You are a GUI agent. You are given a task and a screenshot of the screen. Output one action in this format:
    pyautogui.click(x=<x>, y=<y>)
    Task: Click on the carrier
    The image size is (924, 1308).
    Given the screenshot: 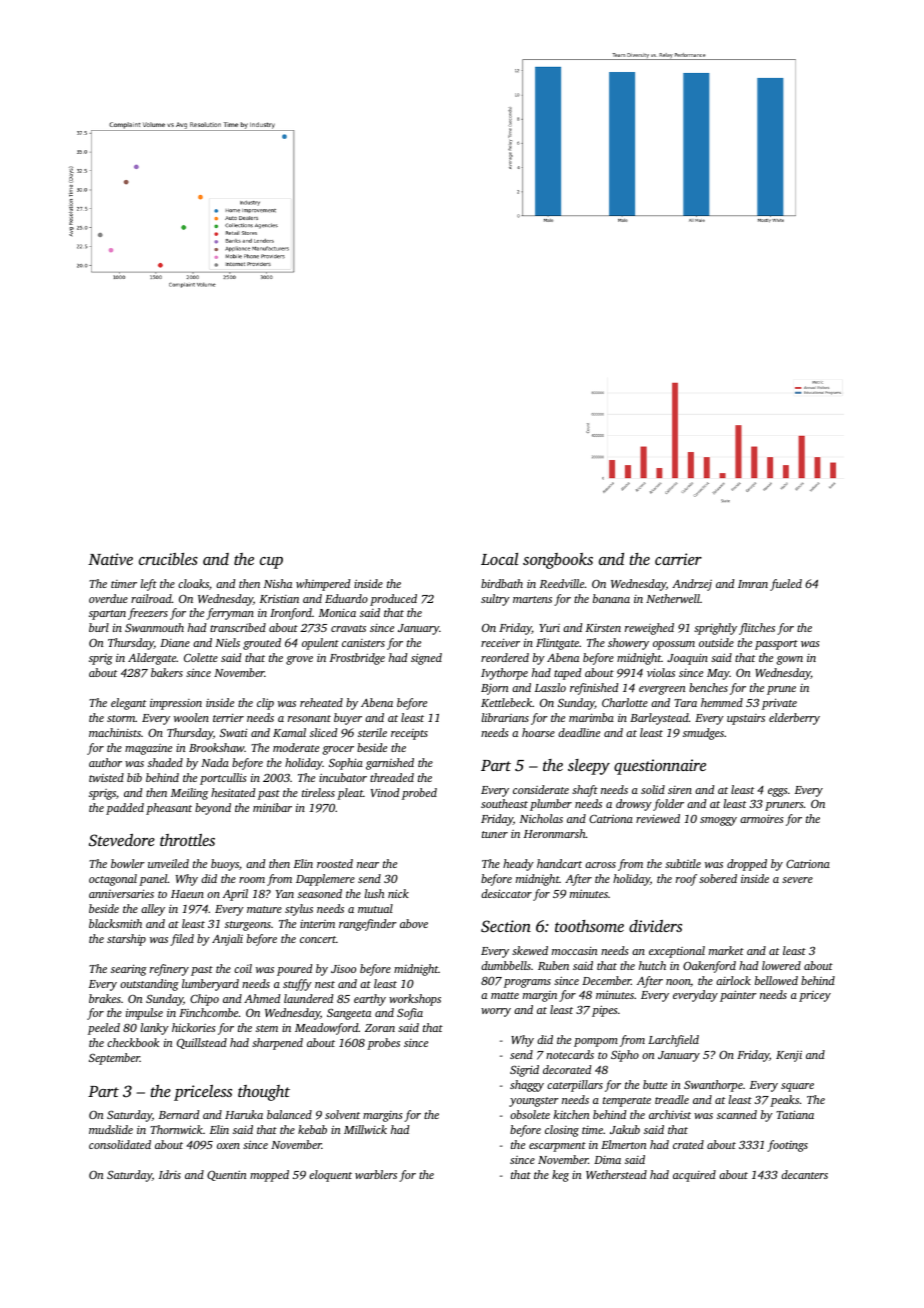 What is the action you would take?
    pyautogui.click(x=678, y=559)
